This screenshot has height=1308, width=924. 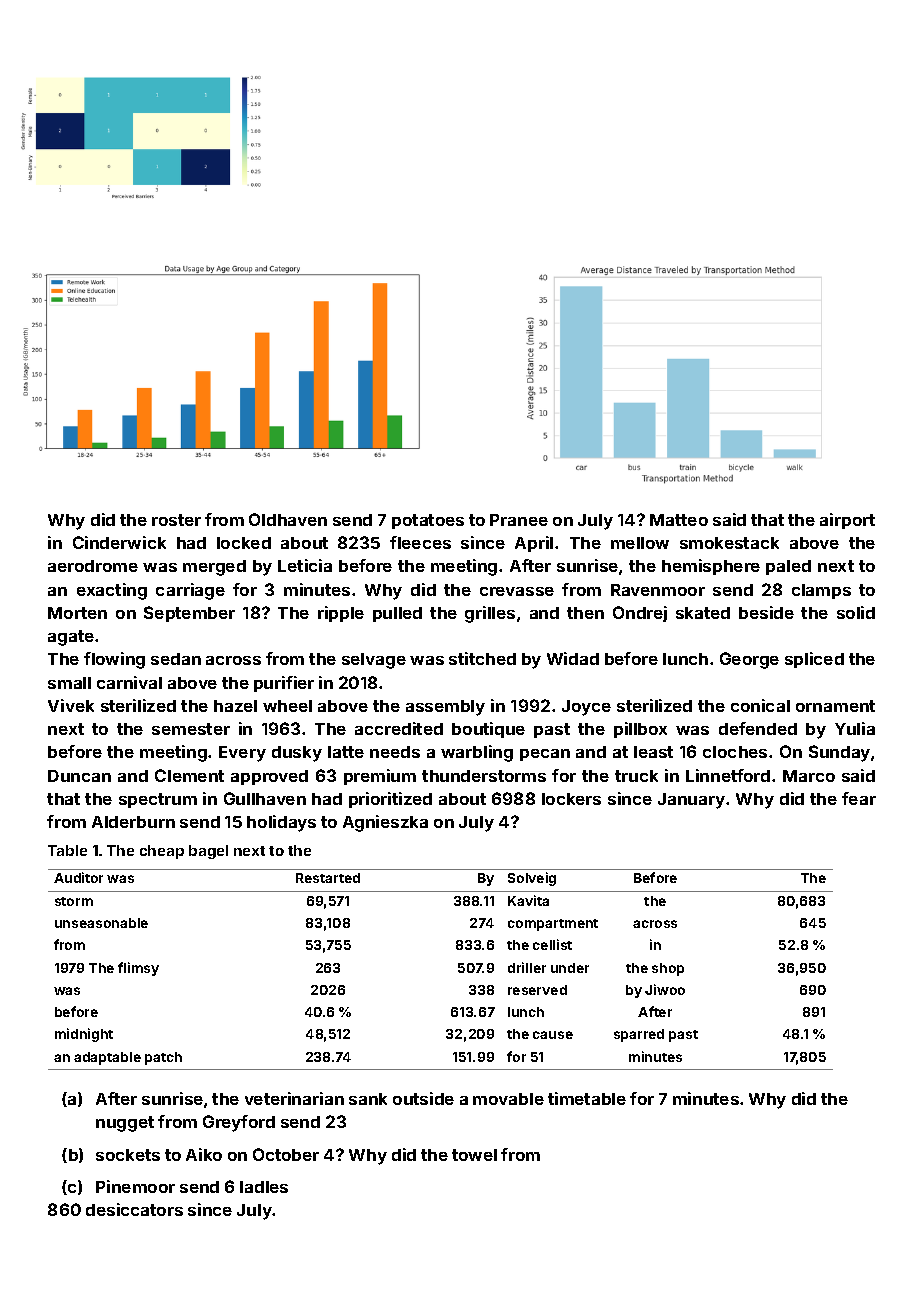 I want to click on solid, so click(x=856, y=612).
